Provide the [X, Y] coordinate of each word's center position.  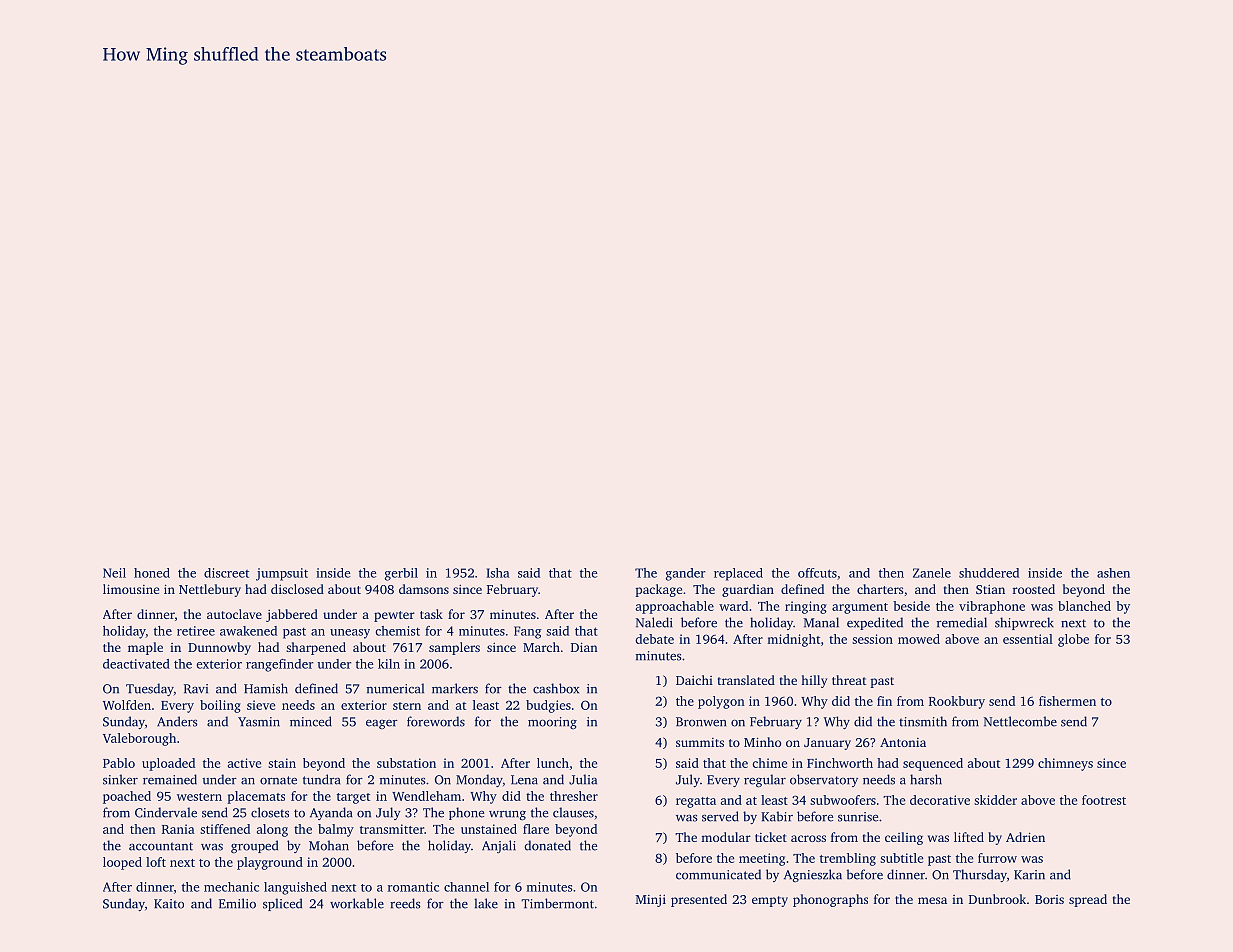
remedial [962, 622]
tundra [321, 779]
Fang [528, 632]
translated [746, 680]
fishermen [1067, 701]
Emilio [237, 903]
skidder [995, 800]
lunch [553, 763]
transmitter [392, 829]
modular [726, 837]
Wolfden [127, 705]
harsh [926, 779]
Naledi [654, 622]
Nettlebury [210, 590]
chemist [397, 631]
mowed [919, 639]
